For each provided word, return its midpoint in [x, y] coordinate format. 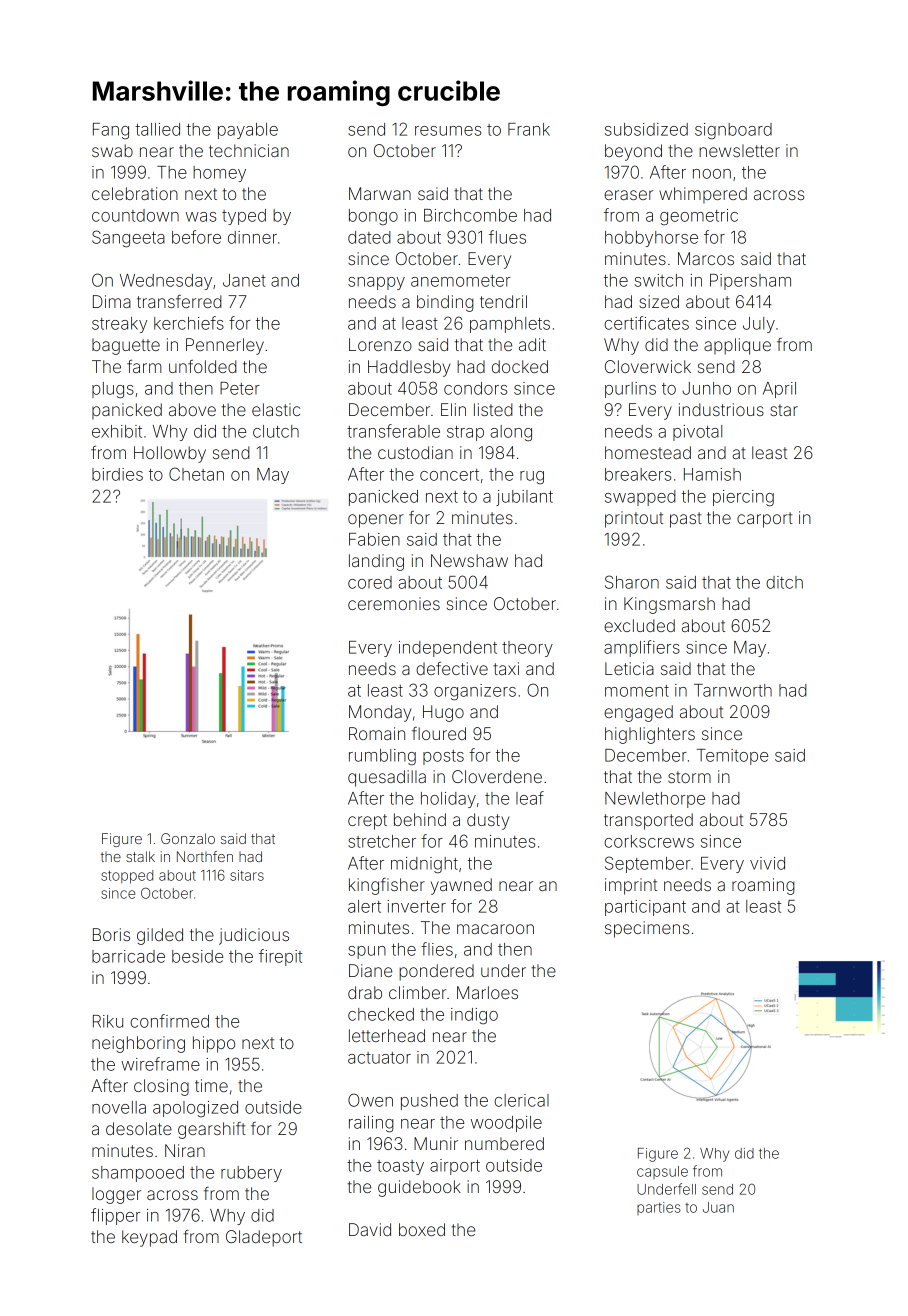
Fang [111, 131]
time [211, 1085]
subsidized [646, 129]
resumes [448, 131]
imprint [631, 886]
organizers [475, 692]
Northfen [205, 856]
